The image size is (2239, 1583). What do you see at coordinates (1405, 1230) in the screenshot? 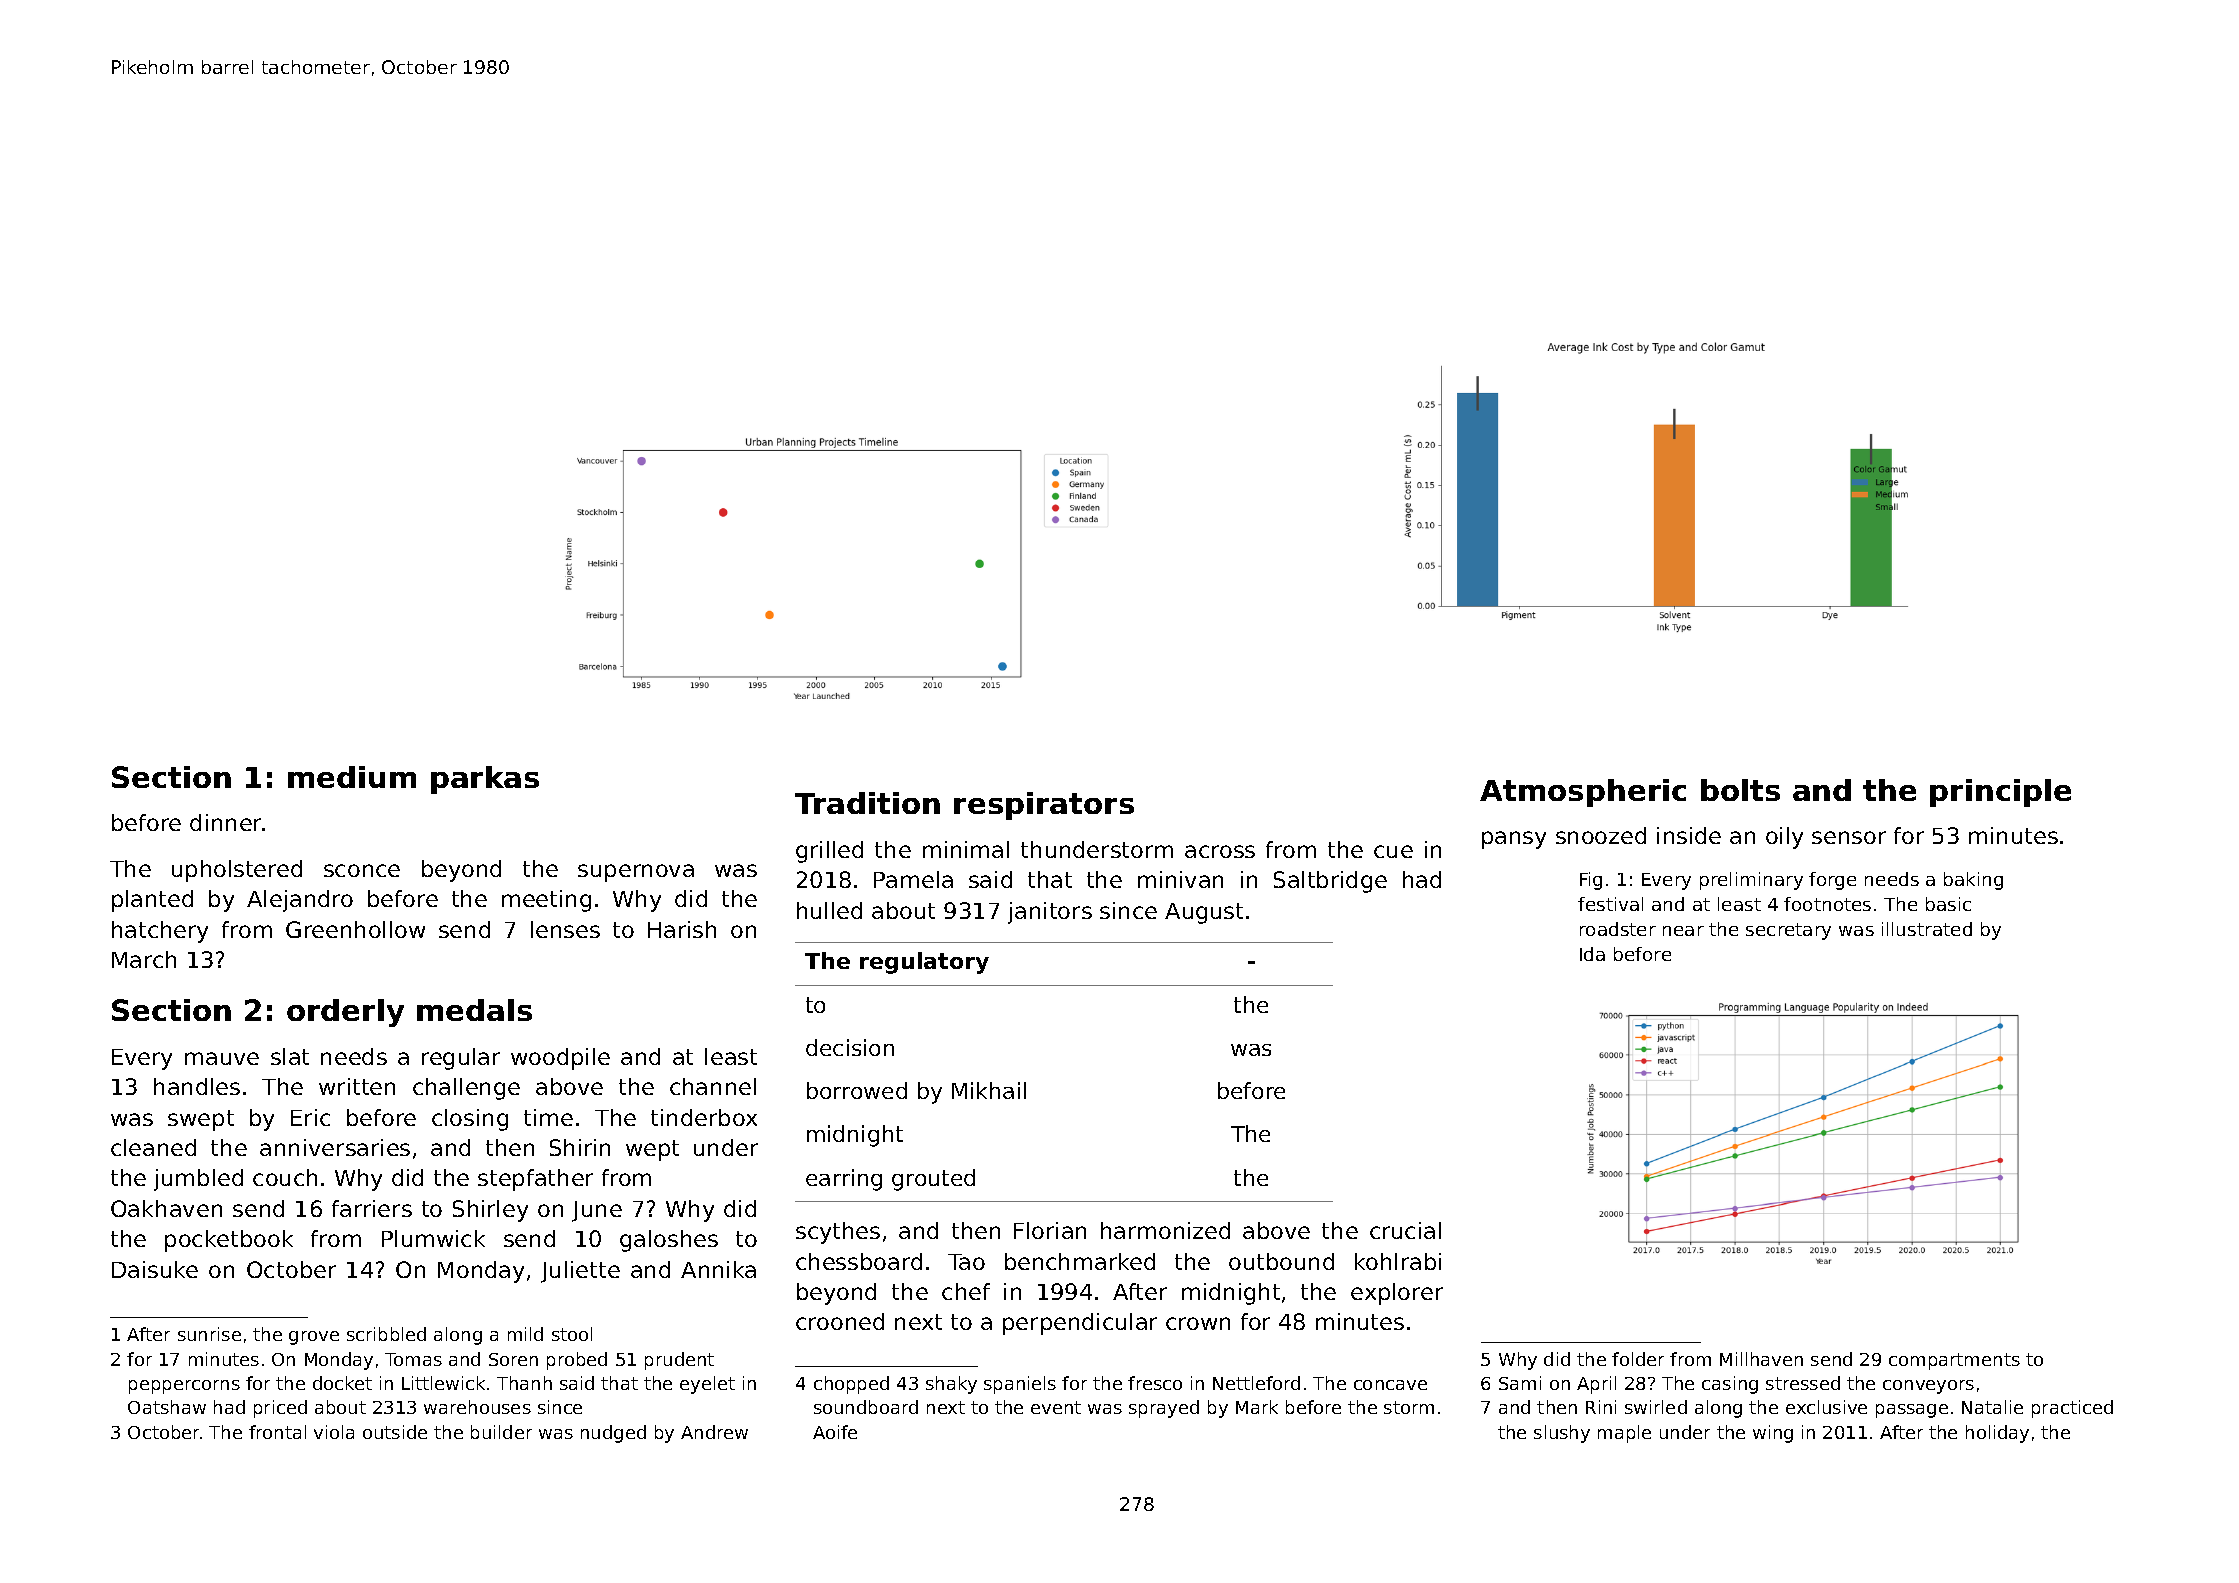
I see `crucial` at bounding box center [1405, 1230].
